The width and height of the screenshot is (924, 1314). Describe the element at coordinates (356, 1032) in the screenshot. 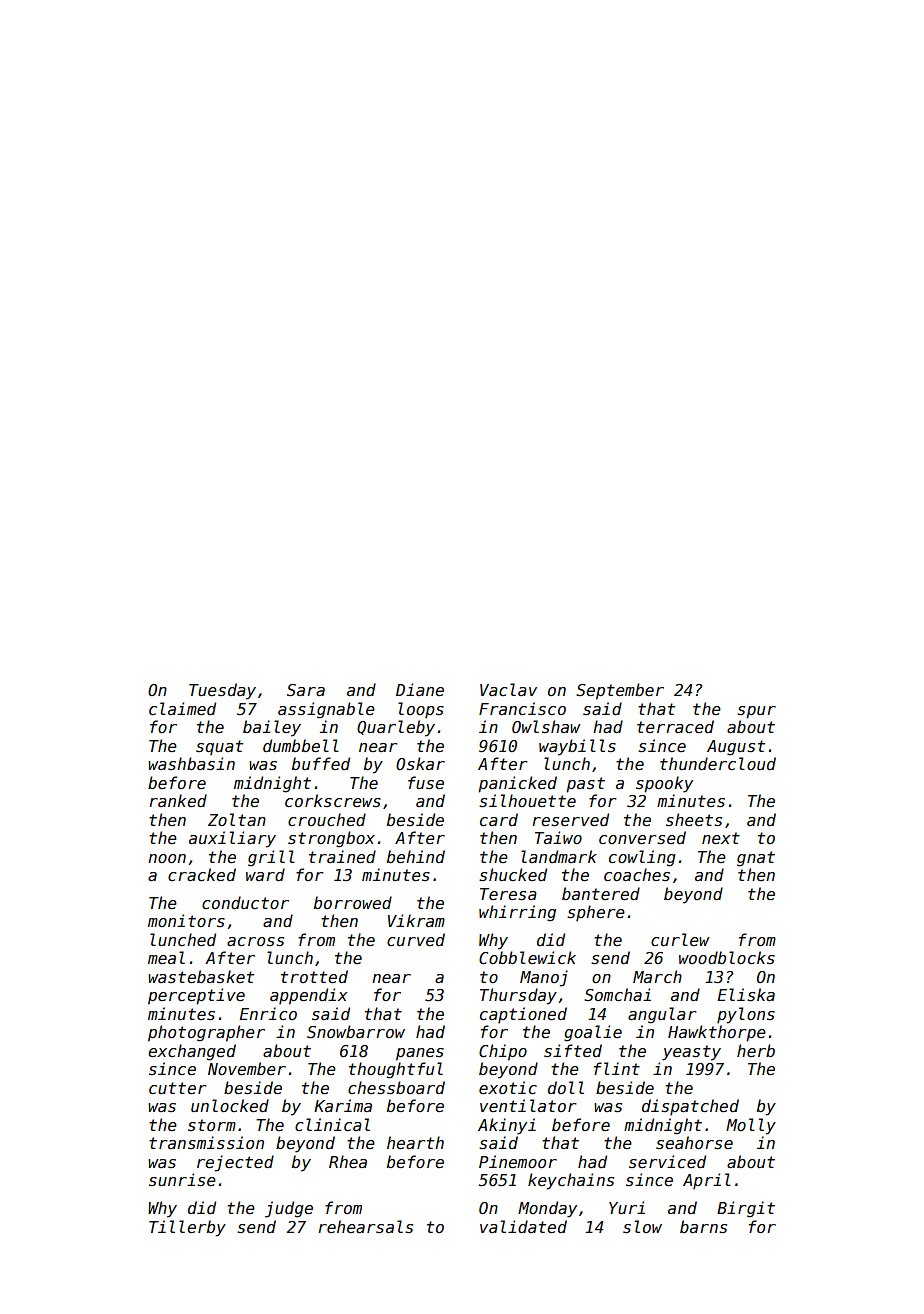

I see `Snowbarrow` at that location.
